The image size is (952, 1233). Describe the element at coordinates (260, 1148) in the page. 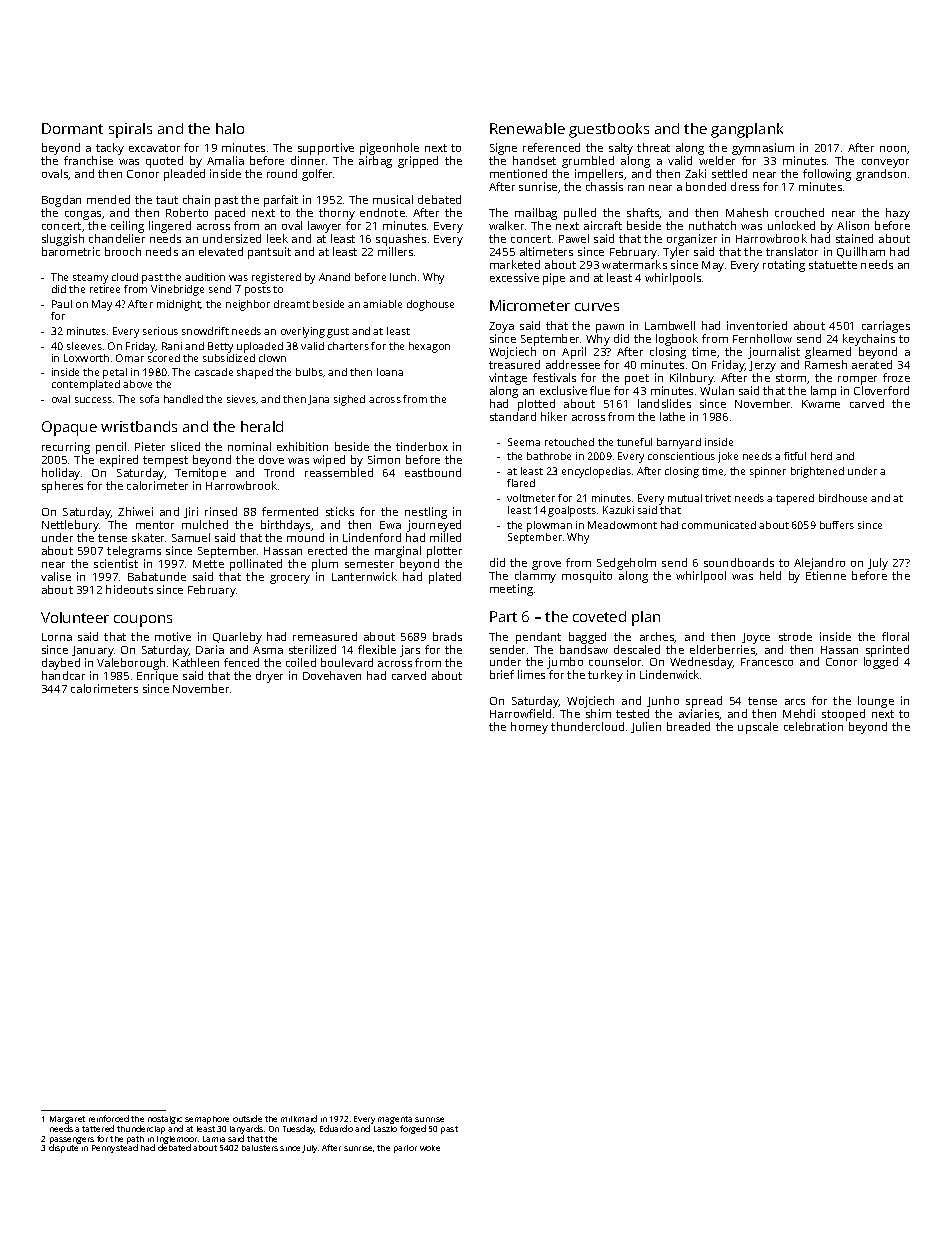

I see `balusters` at that location.
